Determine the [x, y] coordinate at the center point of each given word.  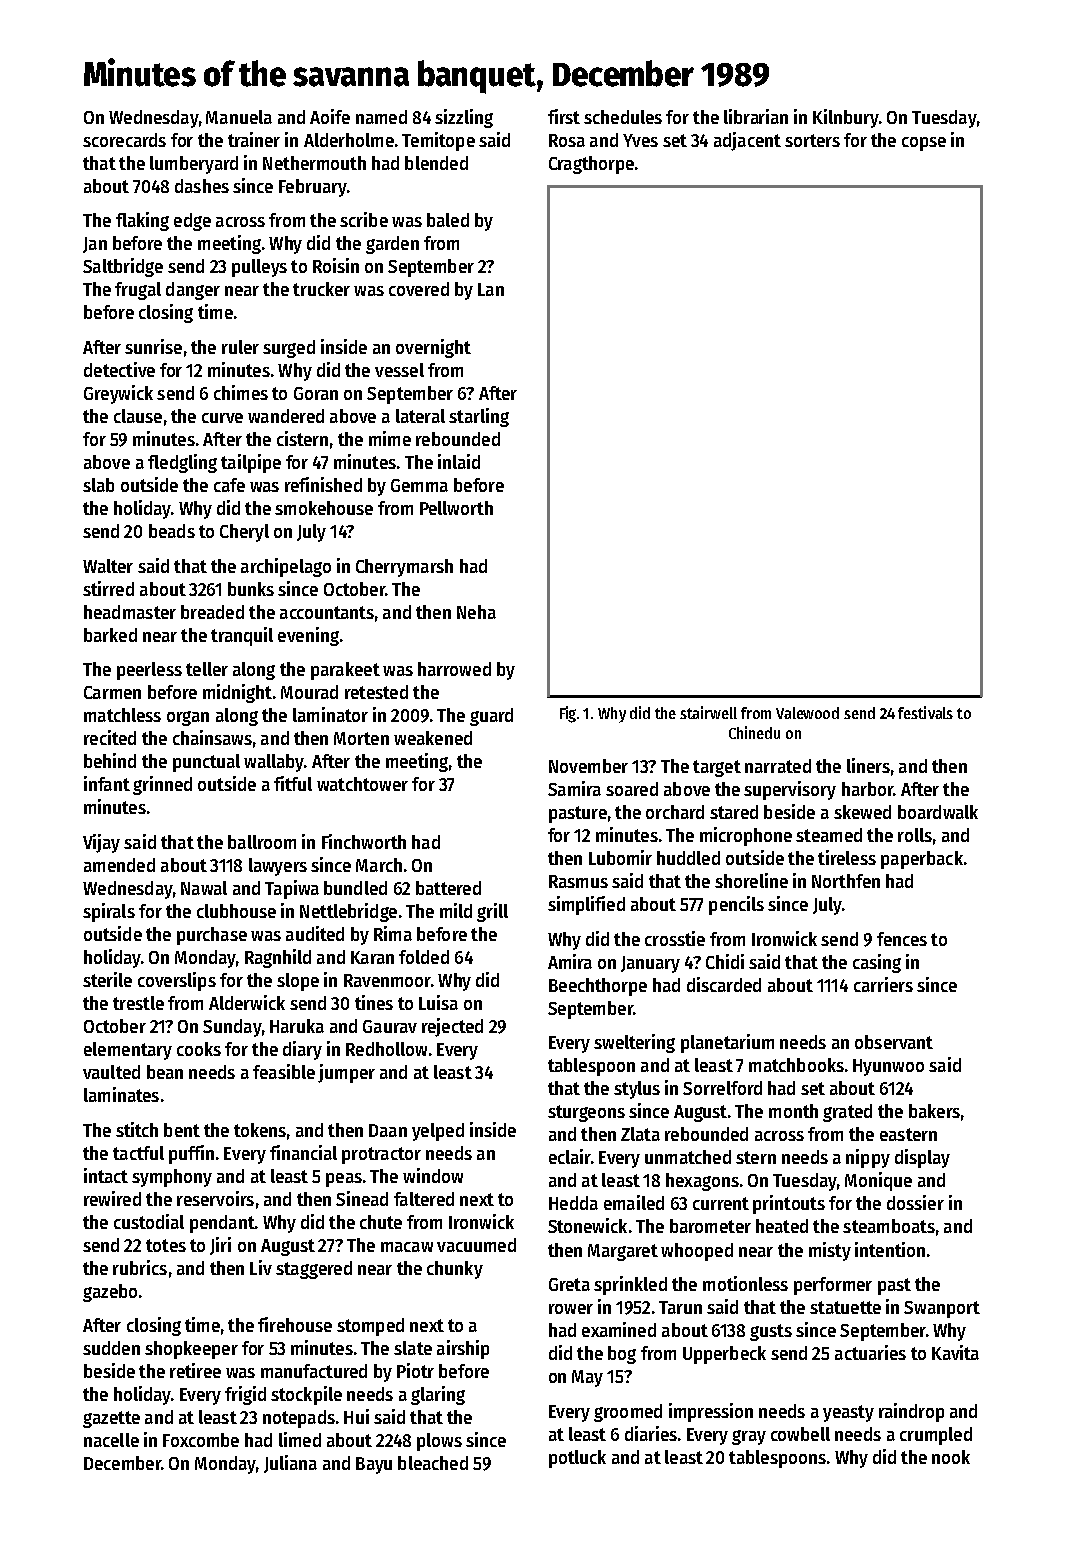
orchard [675, 812]
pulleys [259, 268]
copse [924, 144]
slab [98, 485]
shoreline [751, 880]
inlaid [459, 461]
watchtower [362, 784]
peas [344, 1180]
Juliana [290, 1464]
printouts [789, 1204]
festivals [925, 712]
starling [479, 417]
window [433, 1175]
